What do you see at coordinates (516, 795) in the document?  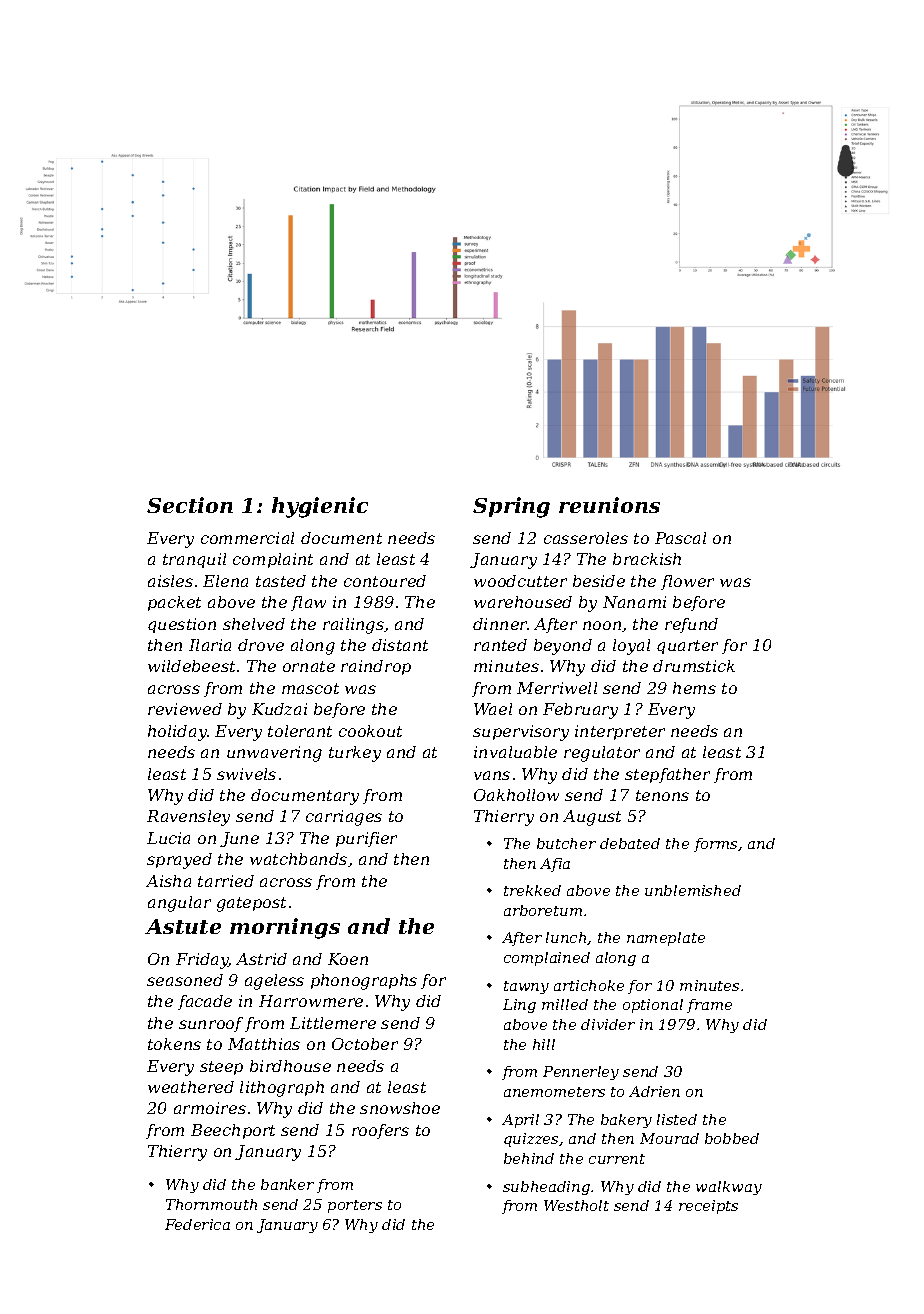 I see `Oakhollow` at bounding box center [516, 795].
